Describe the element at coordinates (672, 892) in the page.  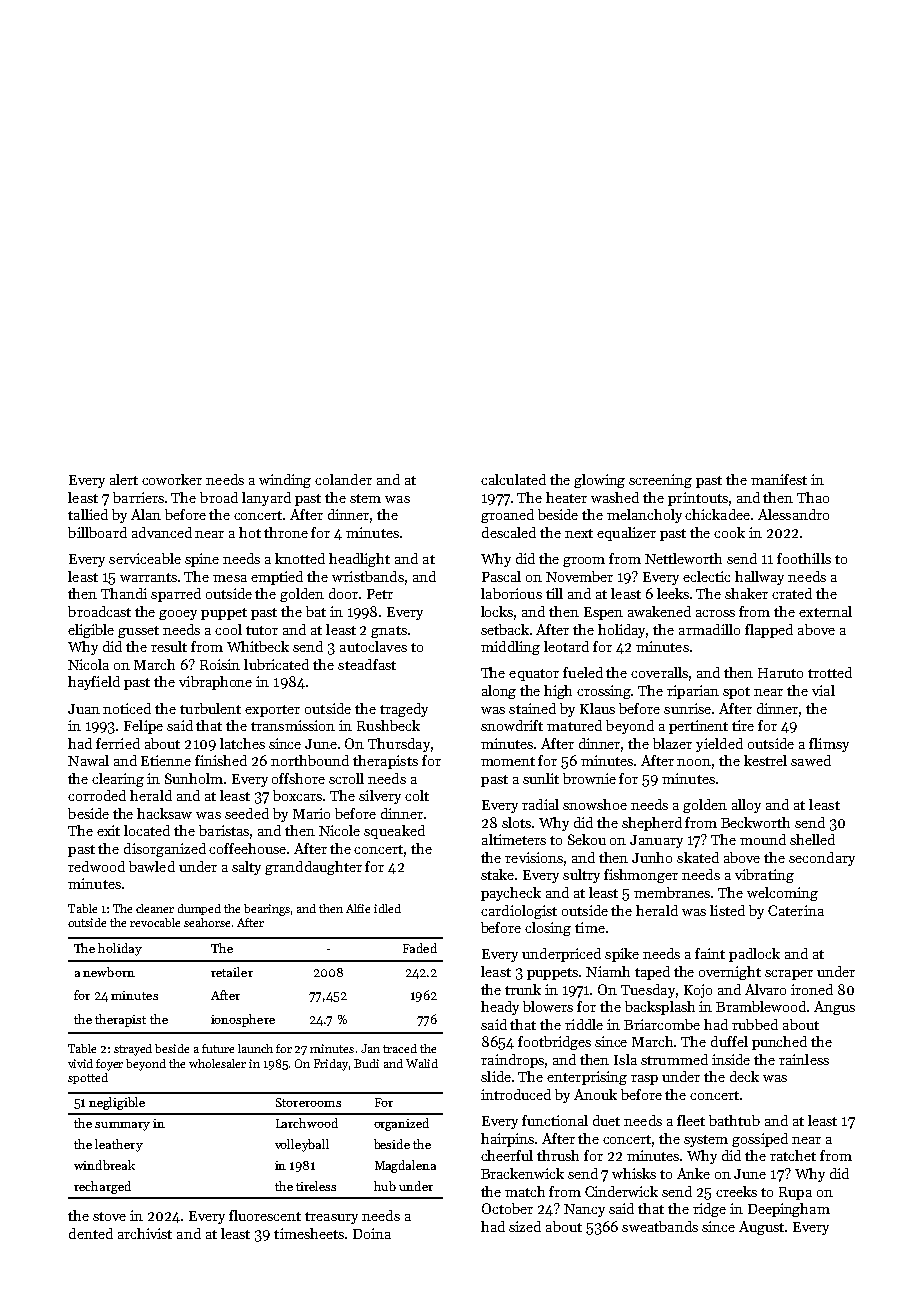
I see `membranes` at that location.
